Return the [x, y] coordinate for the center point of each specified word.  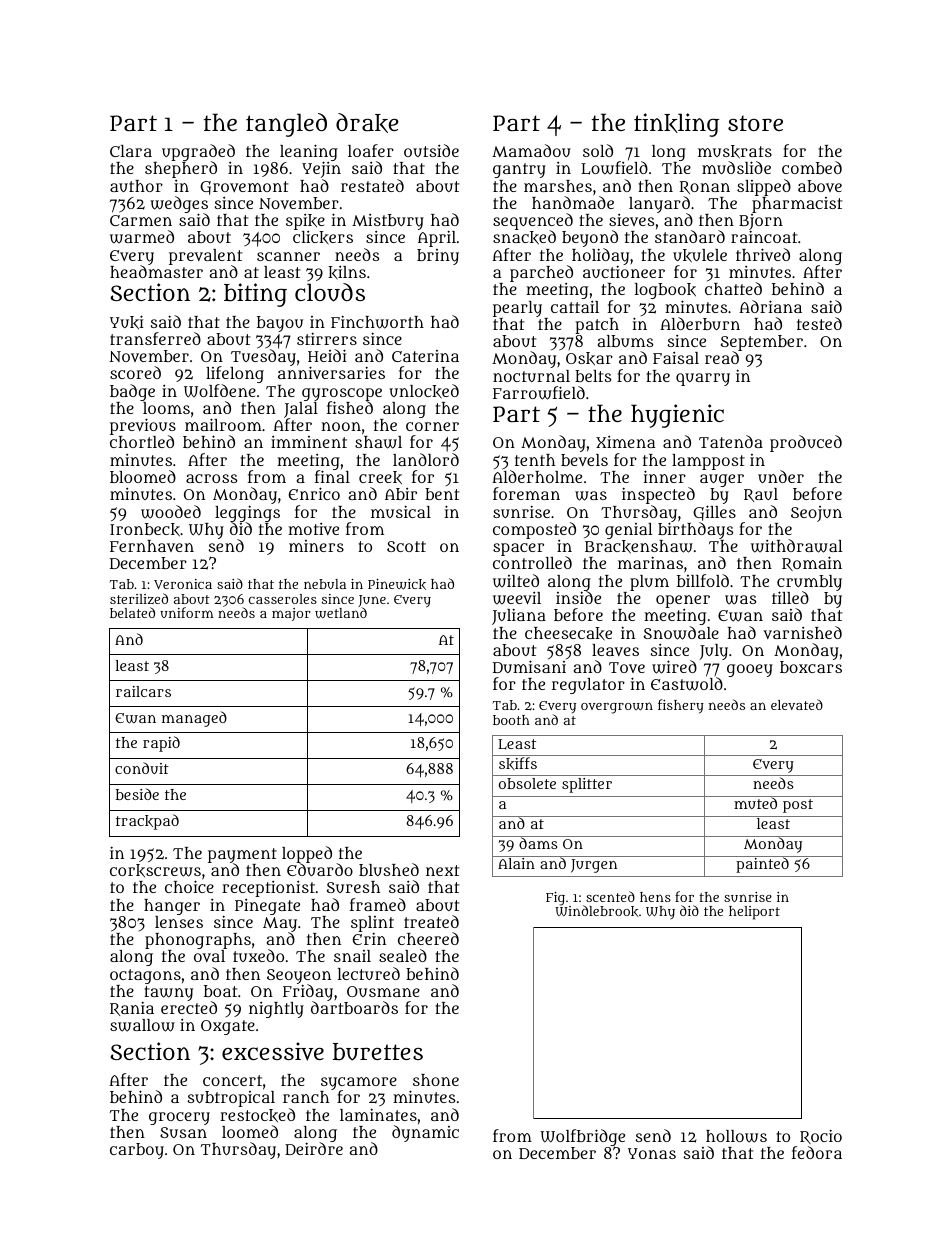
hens [655, 897]
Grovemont [244, 188]
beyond [590, 238]
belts [593, 376]
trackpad [147, 822]
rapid [161, 744]
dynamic [425, 1133]
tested [819, 323]
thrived [763, 254]
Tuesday [263, 357]
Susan [183, 1132]
